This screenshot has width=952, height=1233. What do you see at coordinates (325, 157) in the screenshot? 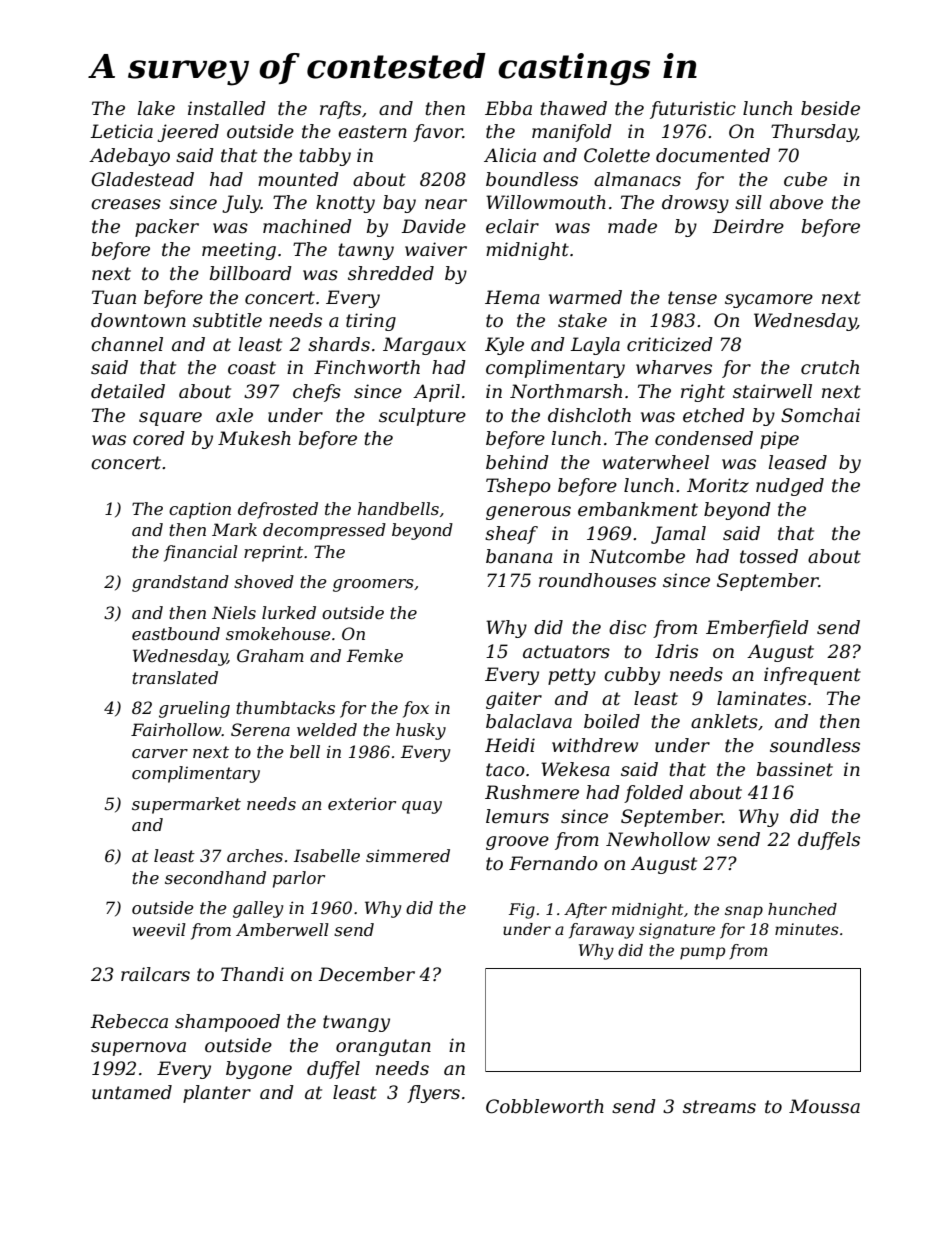
I see `tabby` at bounding box center [325, 157].
